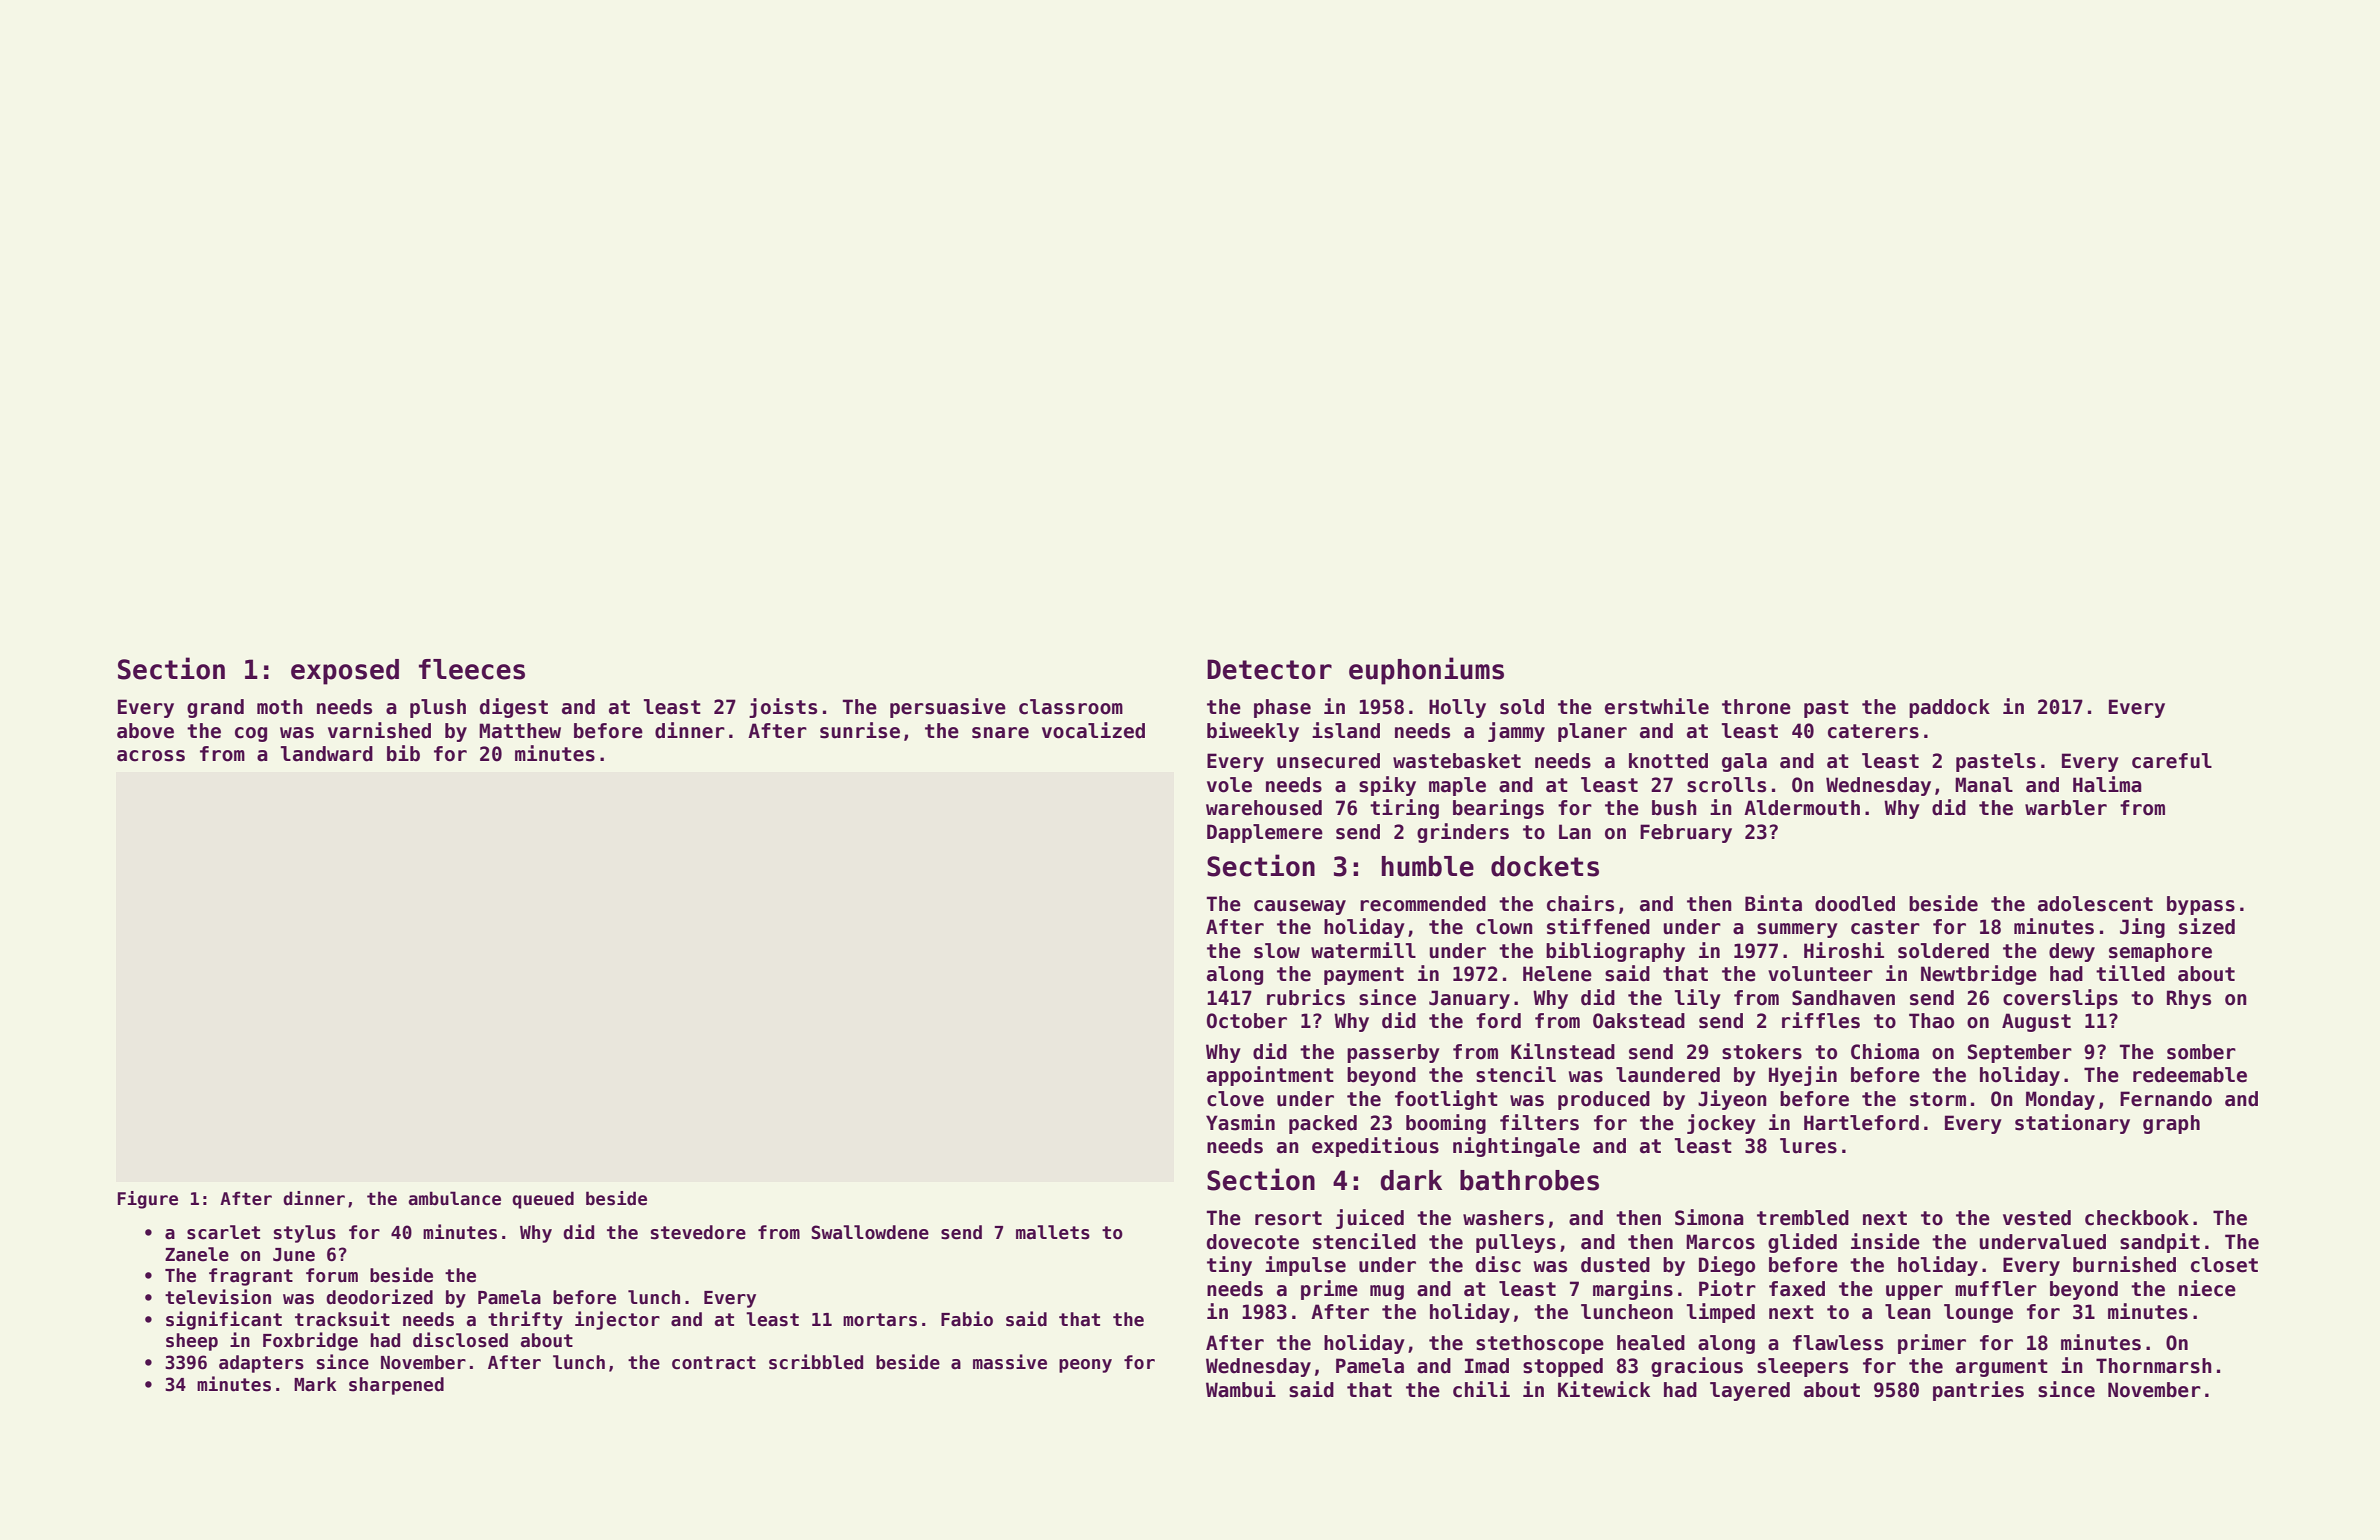 Image resolution: width=2380 pixels, height=1540 pixels. I want to click on warehoused, so click(1264, 808).
